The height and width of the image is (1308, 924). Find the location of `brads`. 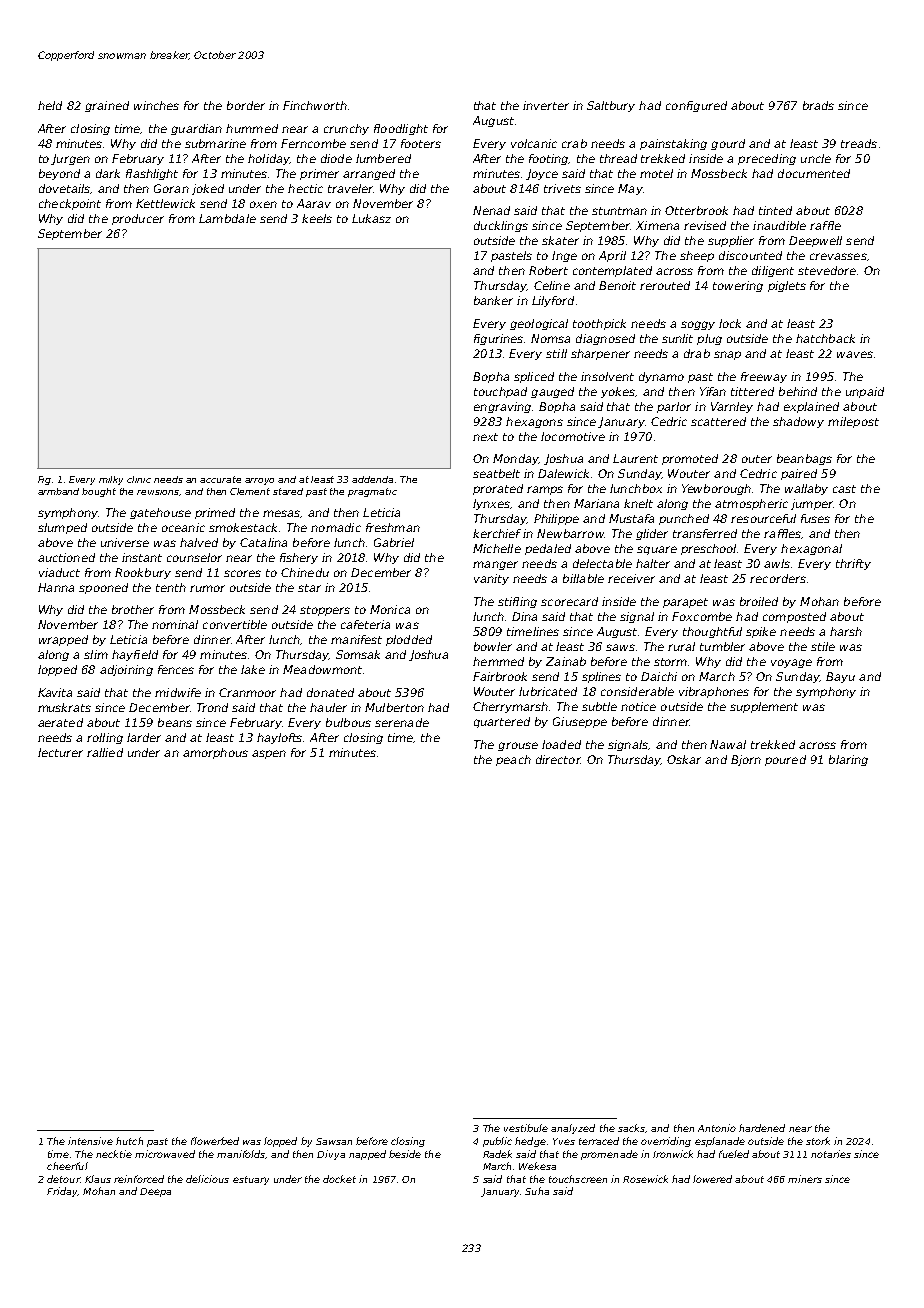

brads is located at coordinates (818, 105).
